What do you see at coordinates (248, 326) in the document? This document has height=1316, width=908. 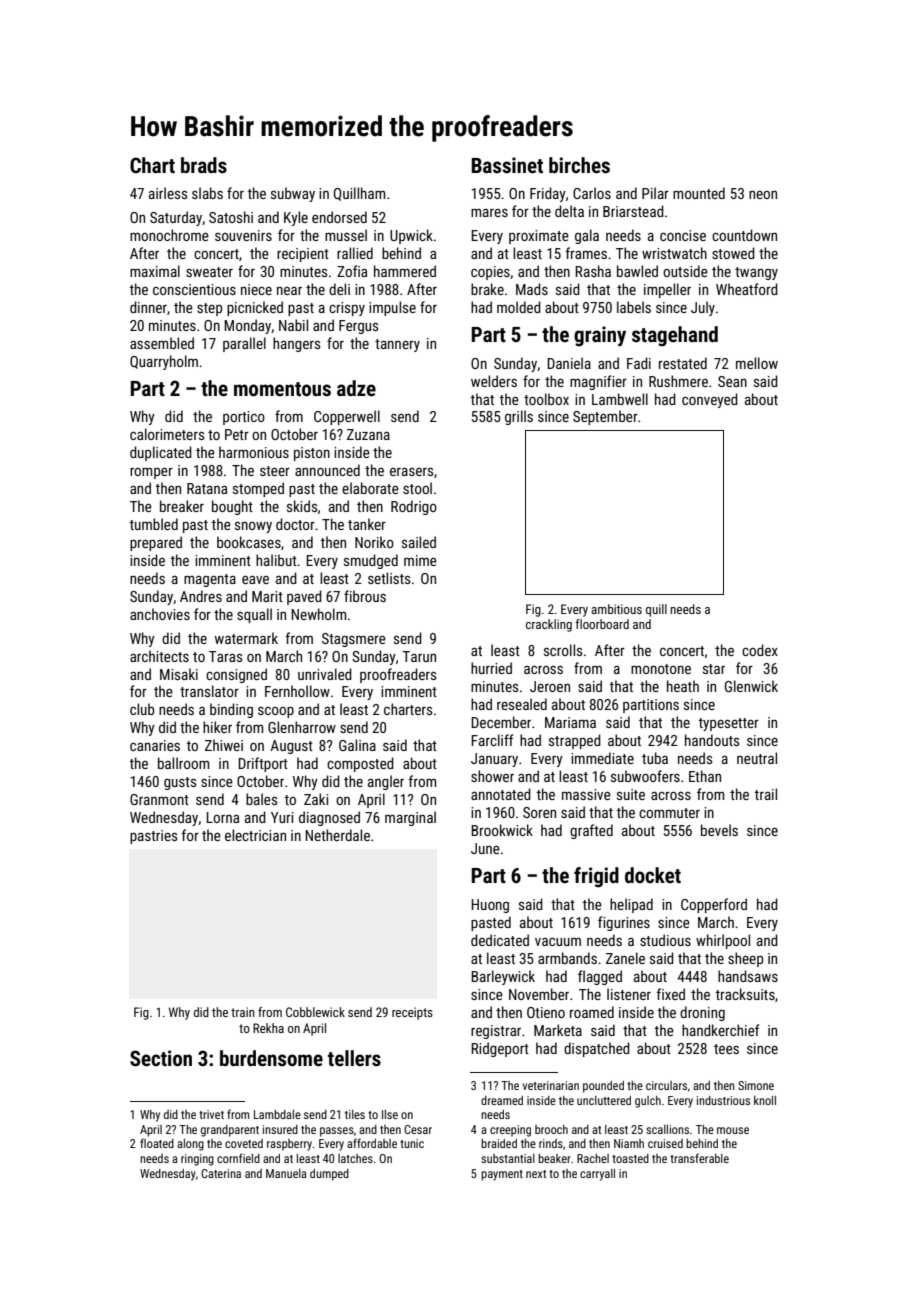 I see `Monday` at bounding box center [248, 326].
